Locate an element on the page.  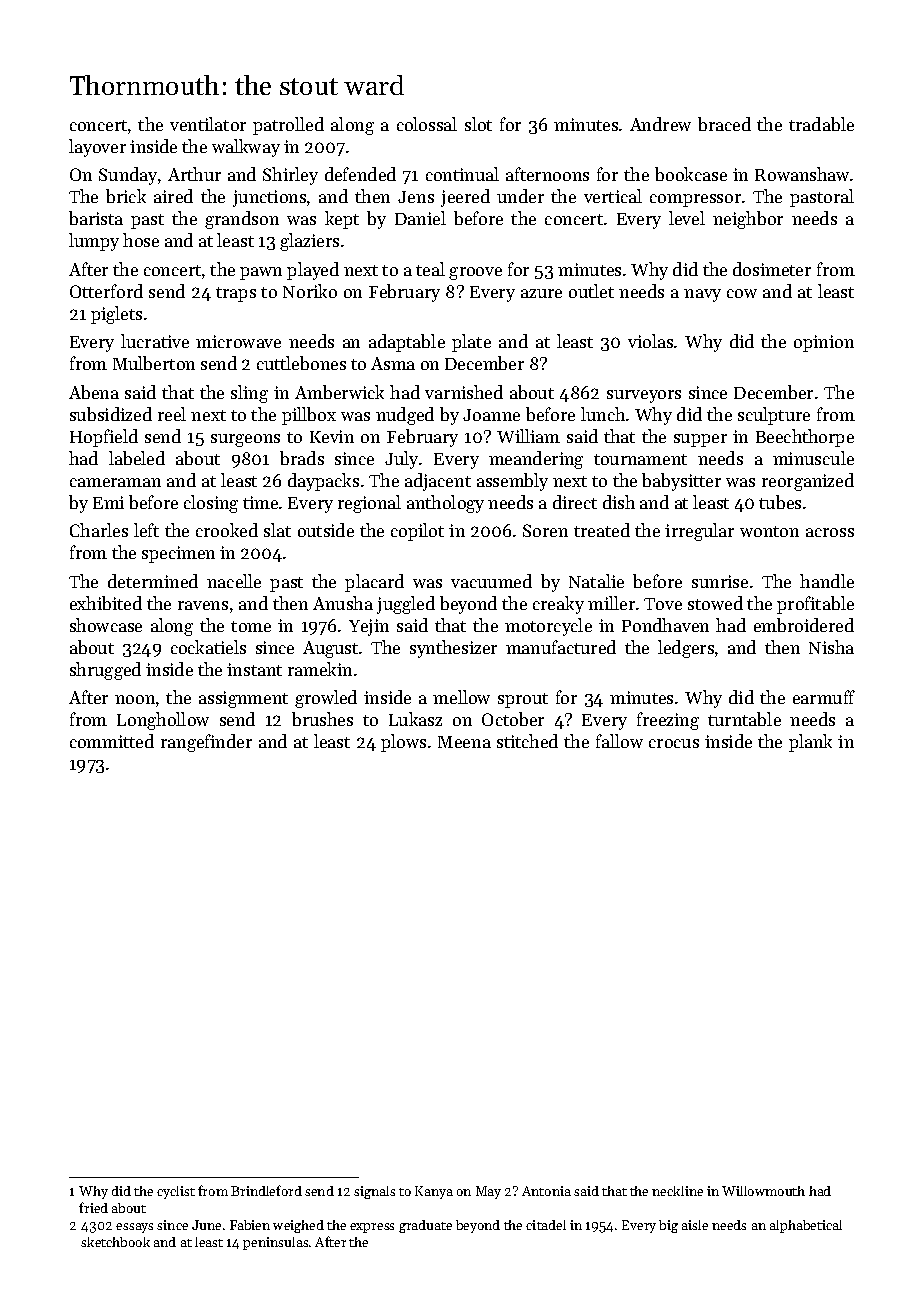
peninsulas is located at coordinates (275, 1243).
